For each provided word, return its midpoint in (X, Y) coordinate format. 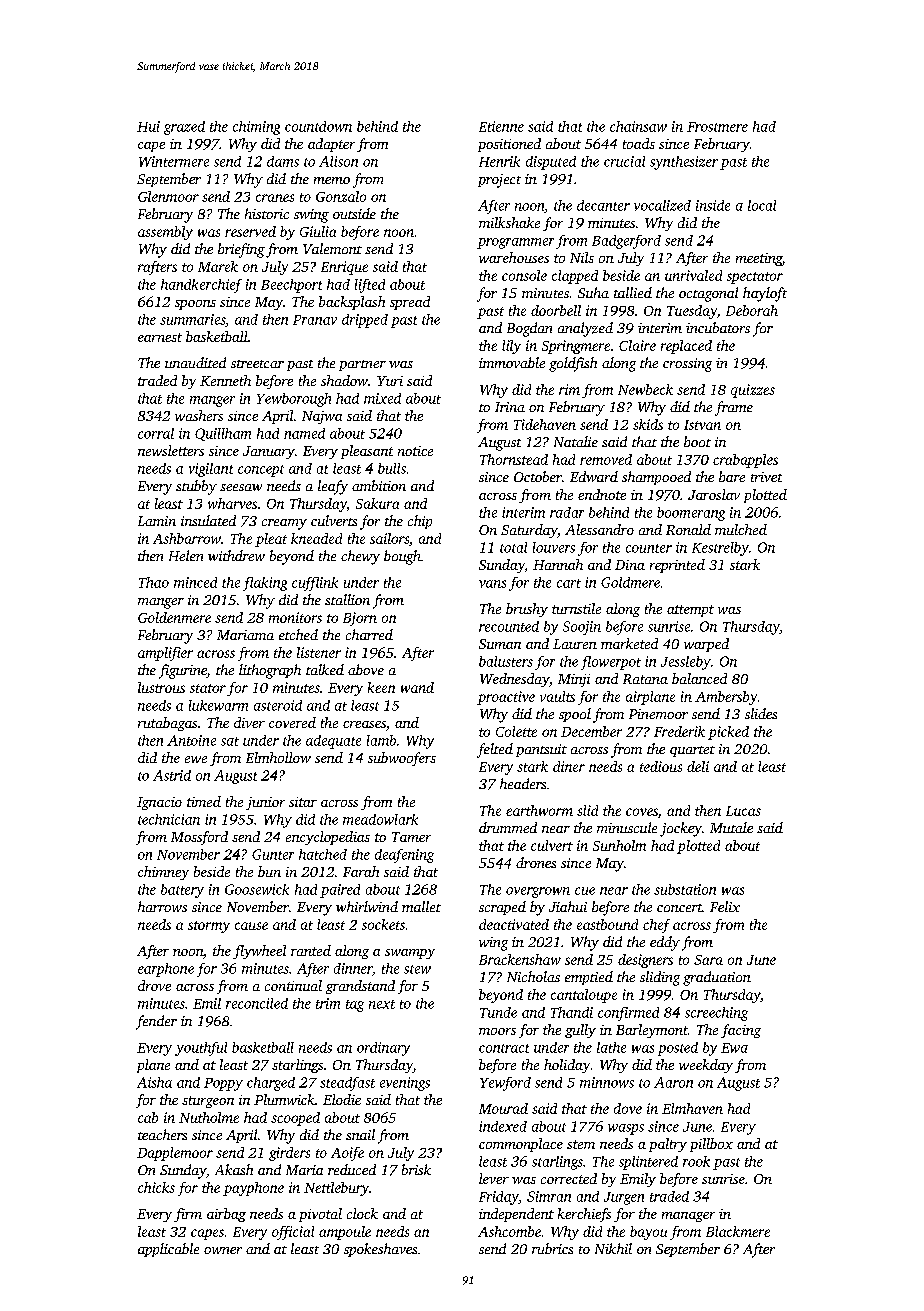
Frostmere (717, 127)
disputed (551, 163)
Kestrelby (720, 549)
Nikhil (613, 1248)
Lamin (157, 521)
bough (402, 557)
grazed (184, 128)
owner (223, 1250)
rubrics (552, 1248)
